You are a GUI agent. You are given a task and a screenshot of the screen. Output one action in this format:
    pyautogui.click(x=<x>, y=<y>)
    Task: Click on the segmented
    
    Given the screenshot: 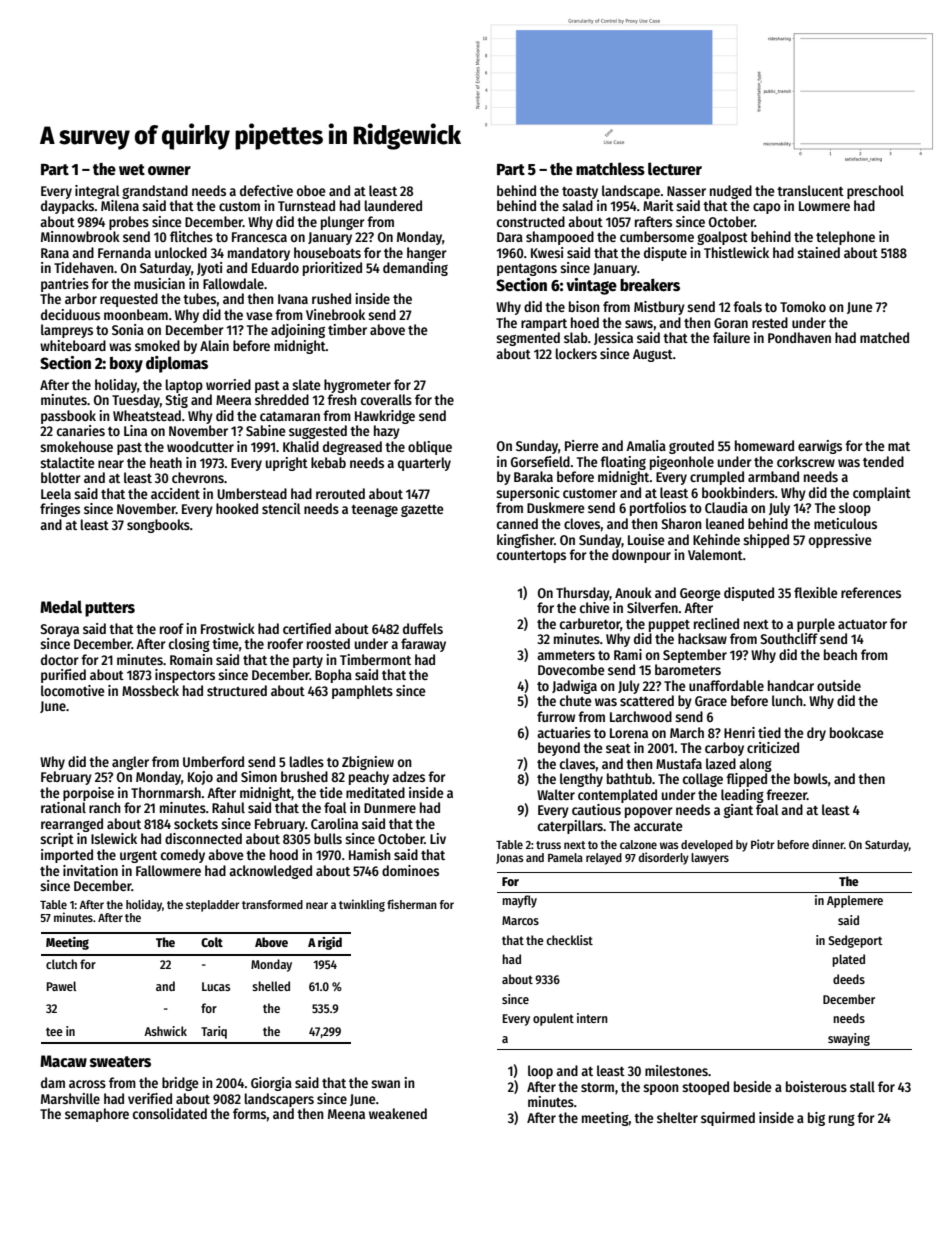 What is the action you would take?
    pyautogui.click(x=528, y=339)
